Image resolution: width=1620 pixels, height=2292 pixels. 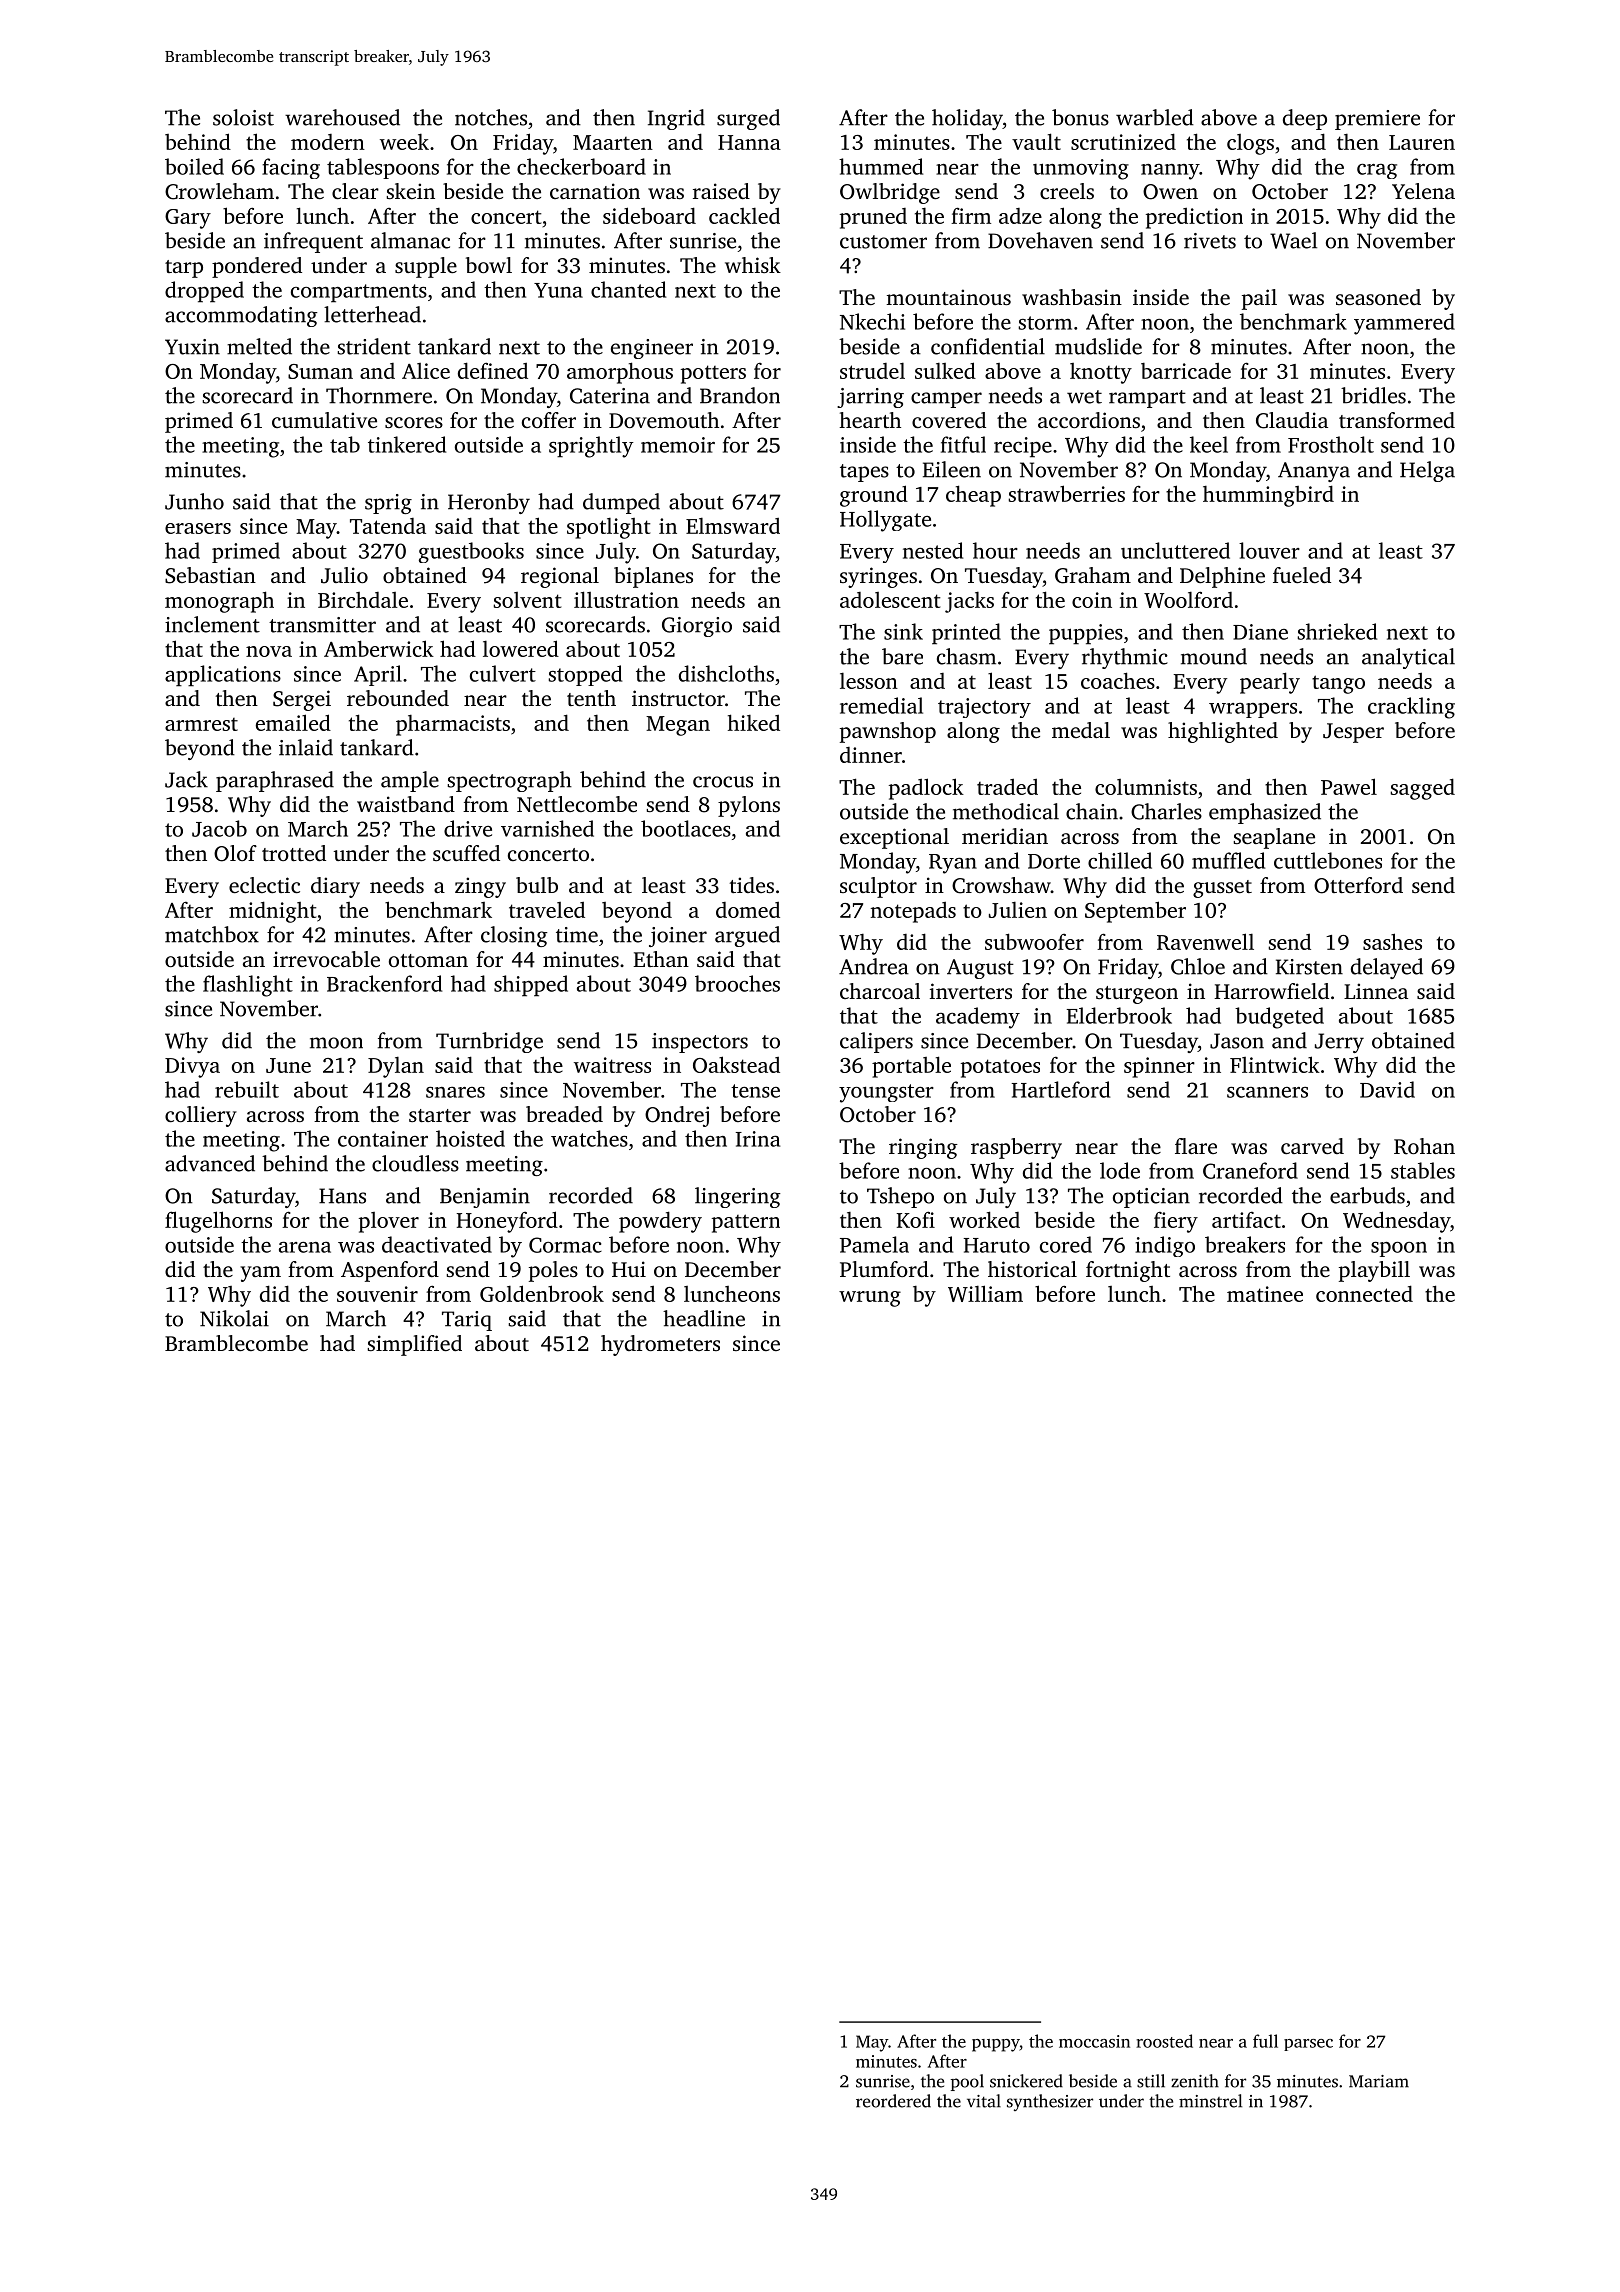 What do you see at coordinates (1308, 2045) in the screenshot?
I see `parsec` at bounding box center [1308, 2045].
